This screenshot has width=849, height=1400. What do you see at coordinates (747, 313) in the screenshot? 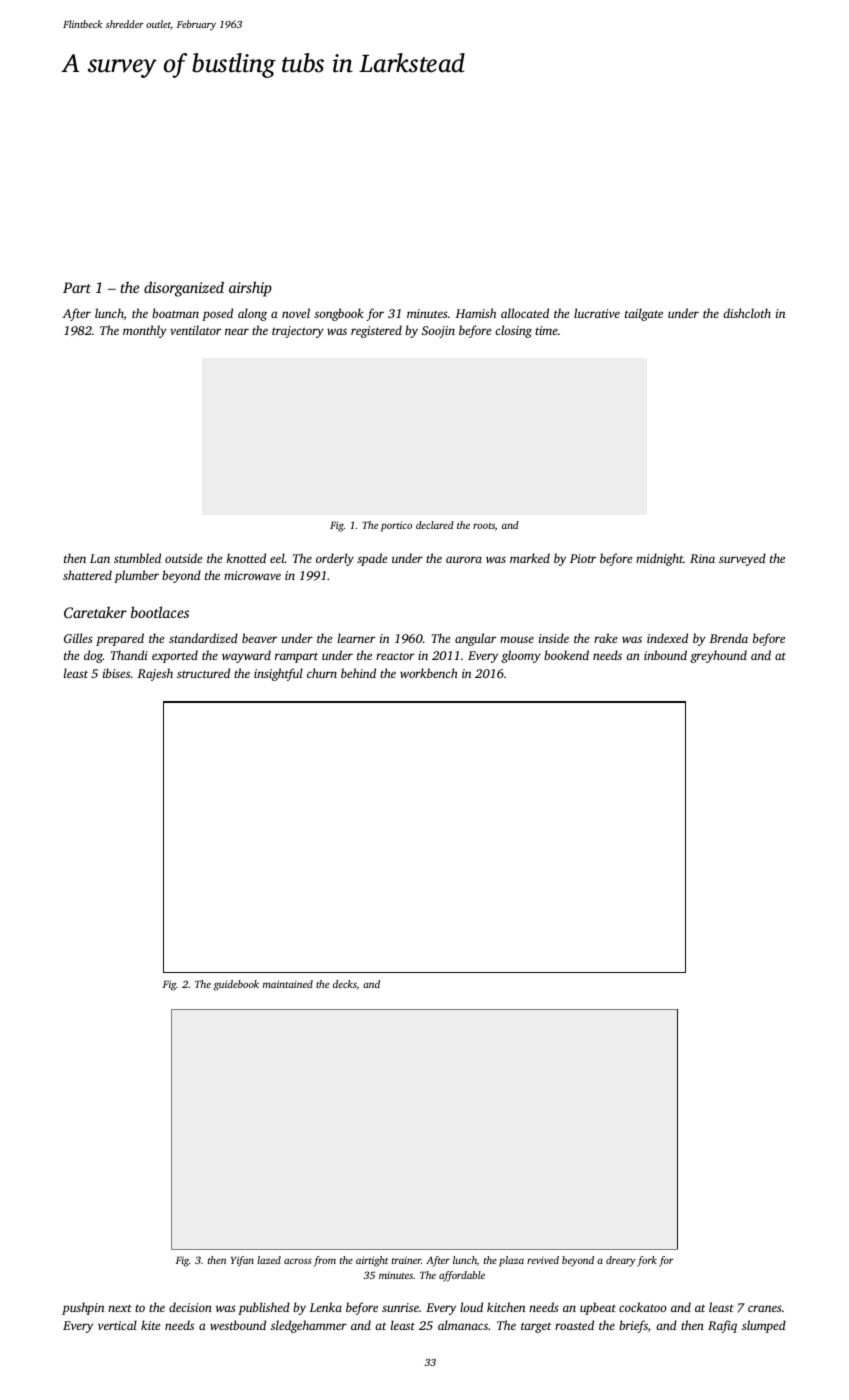
I see `dishcloth` at bounding box center [747, 313].
